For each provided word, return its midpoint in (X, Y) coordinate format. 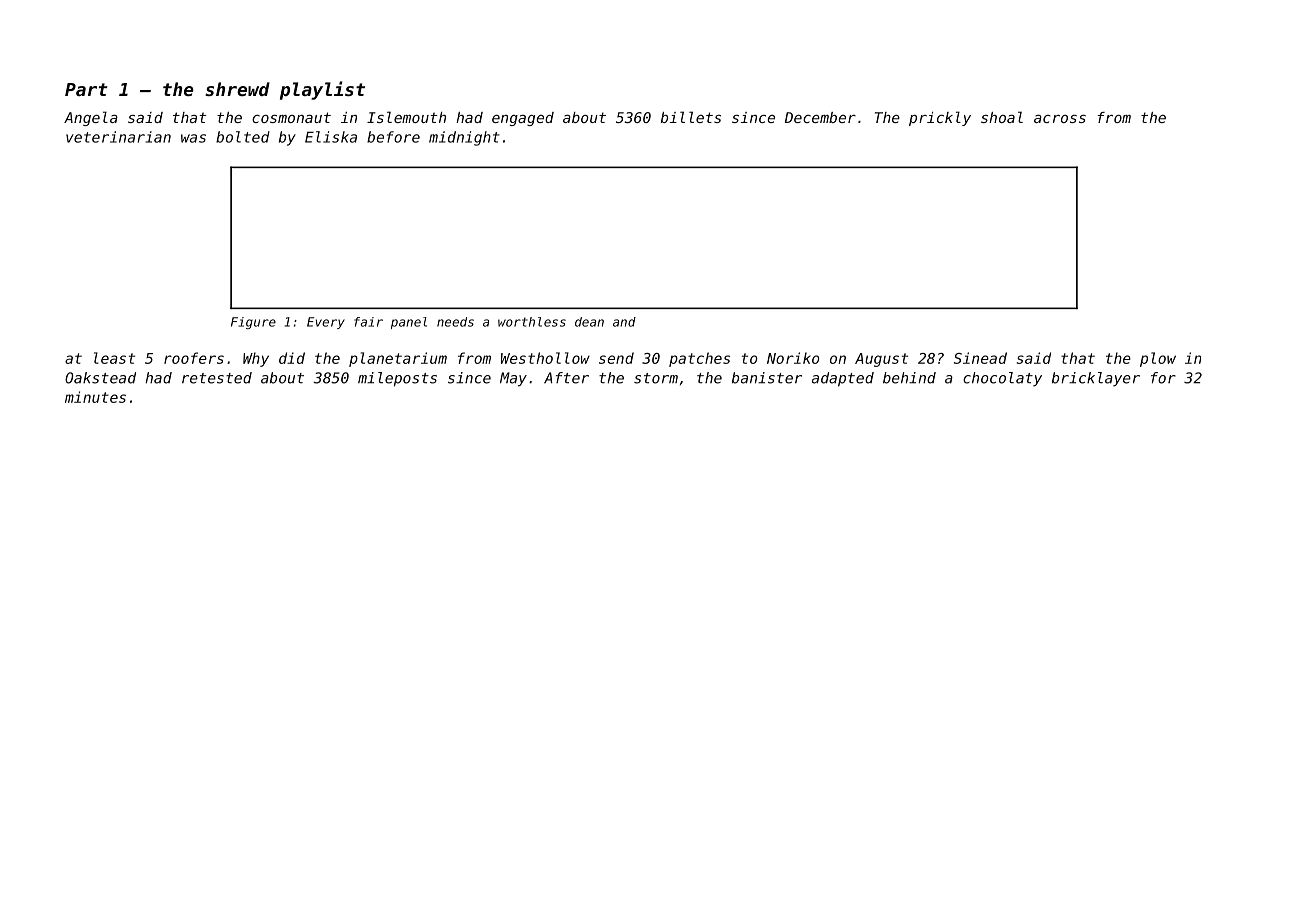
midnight (464, 138)
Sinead (980, 358)
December (820, 117)
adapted (843, 379)
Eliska (331, 137)
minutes (95, 397)
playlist (322, 90)
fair (368, 322)
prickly (940, 118)
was (193, 138)
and (624, 322)
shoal (1002, 117)
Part (86, 89)
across (1060, 119)
